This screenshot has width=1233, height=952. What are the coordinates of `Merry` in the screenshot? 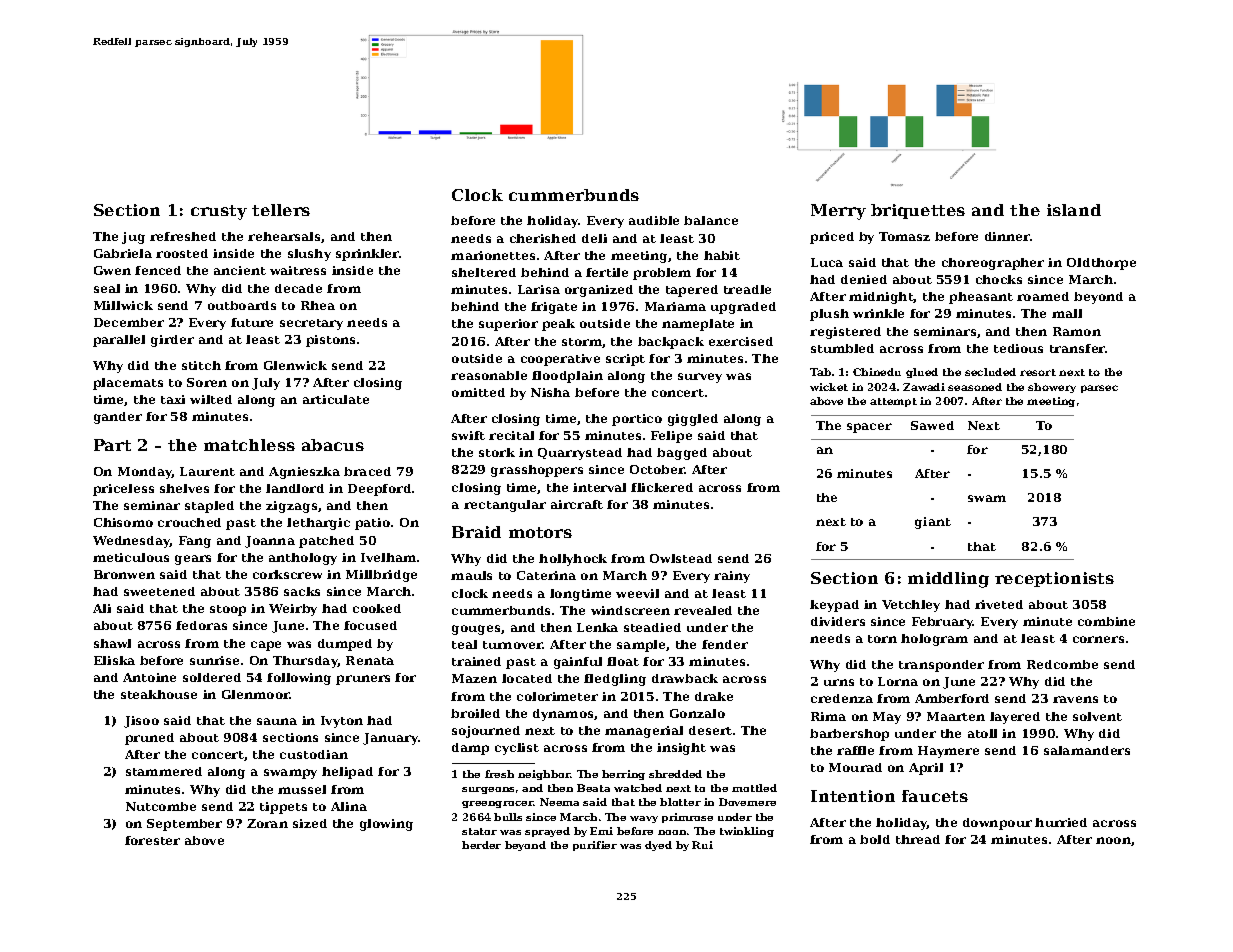 It's located at (838, 212).
